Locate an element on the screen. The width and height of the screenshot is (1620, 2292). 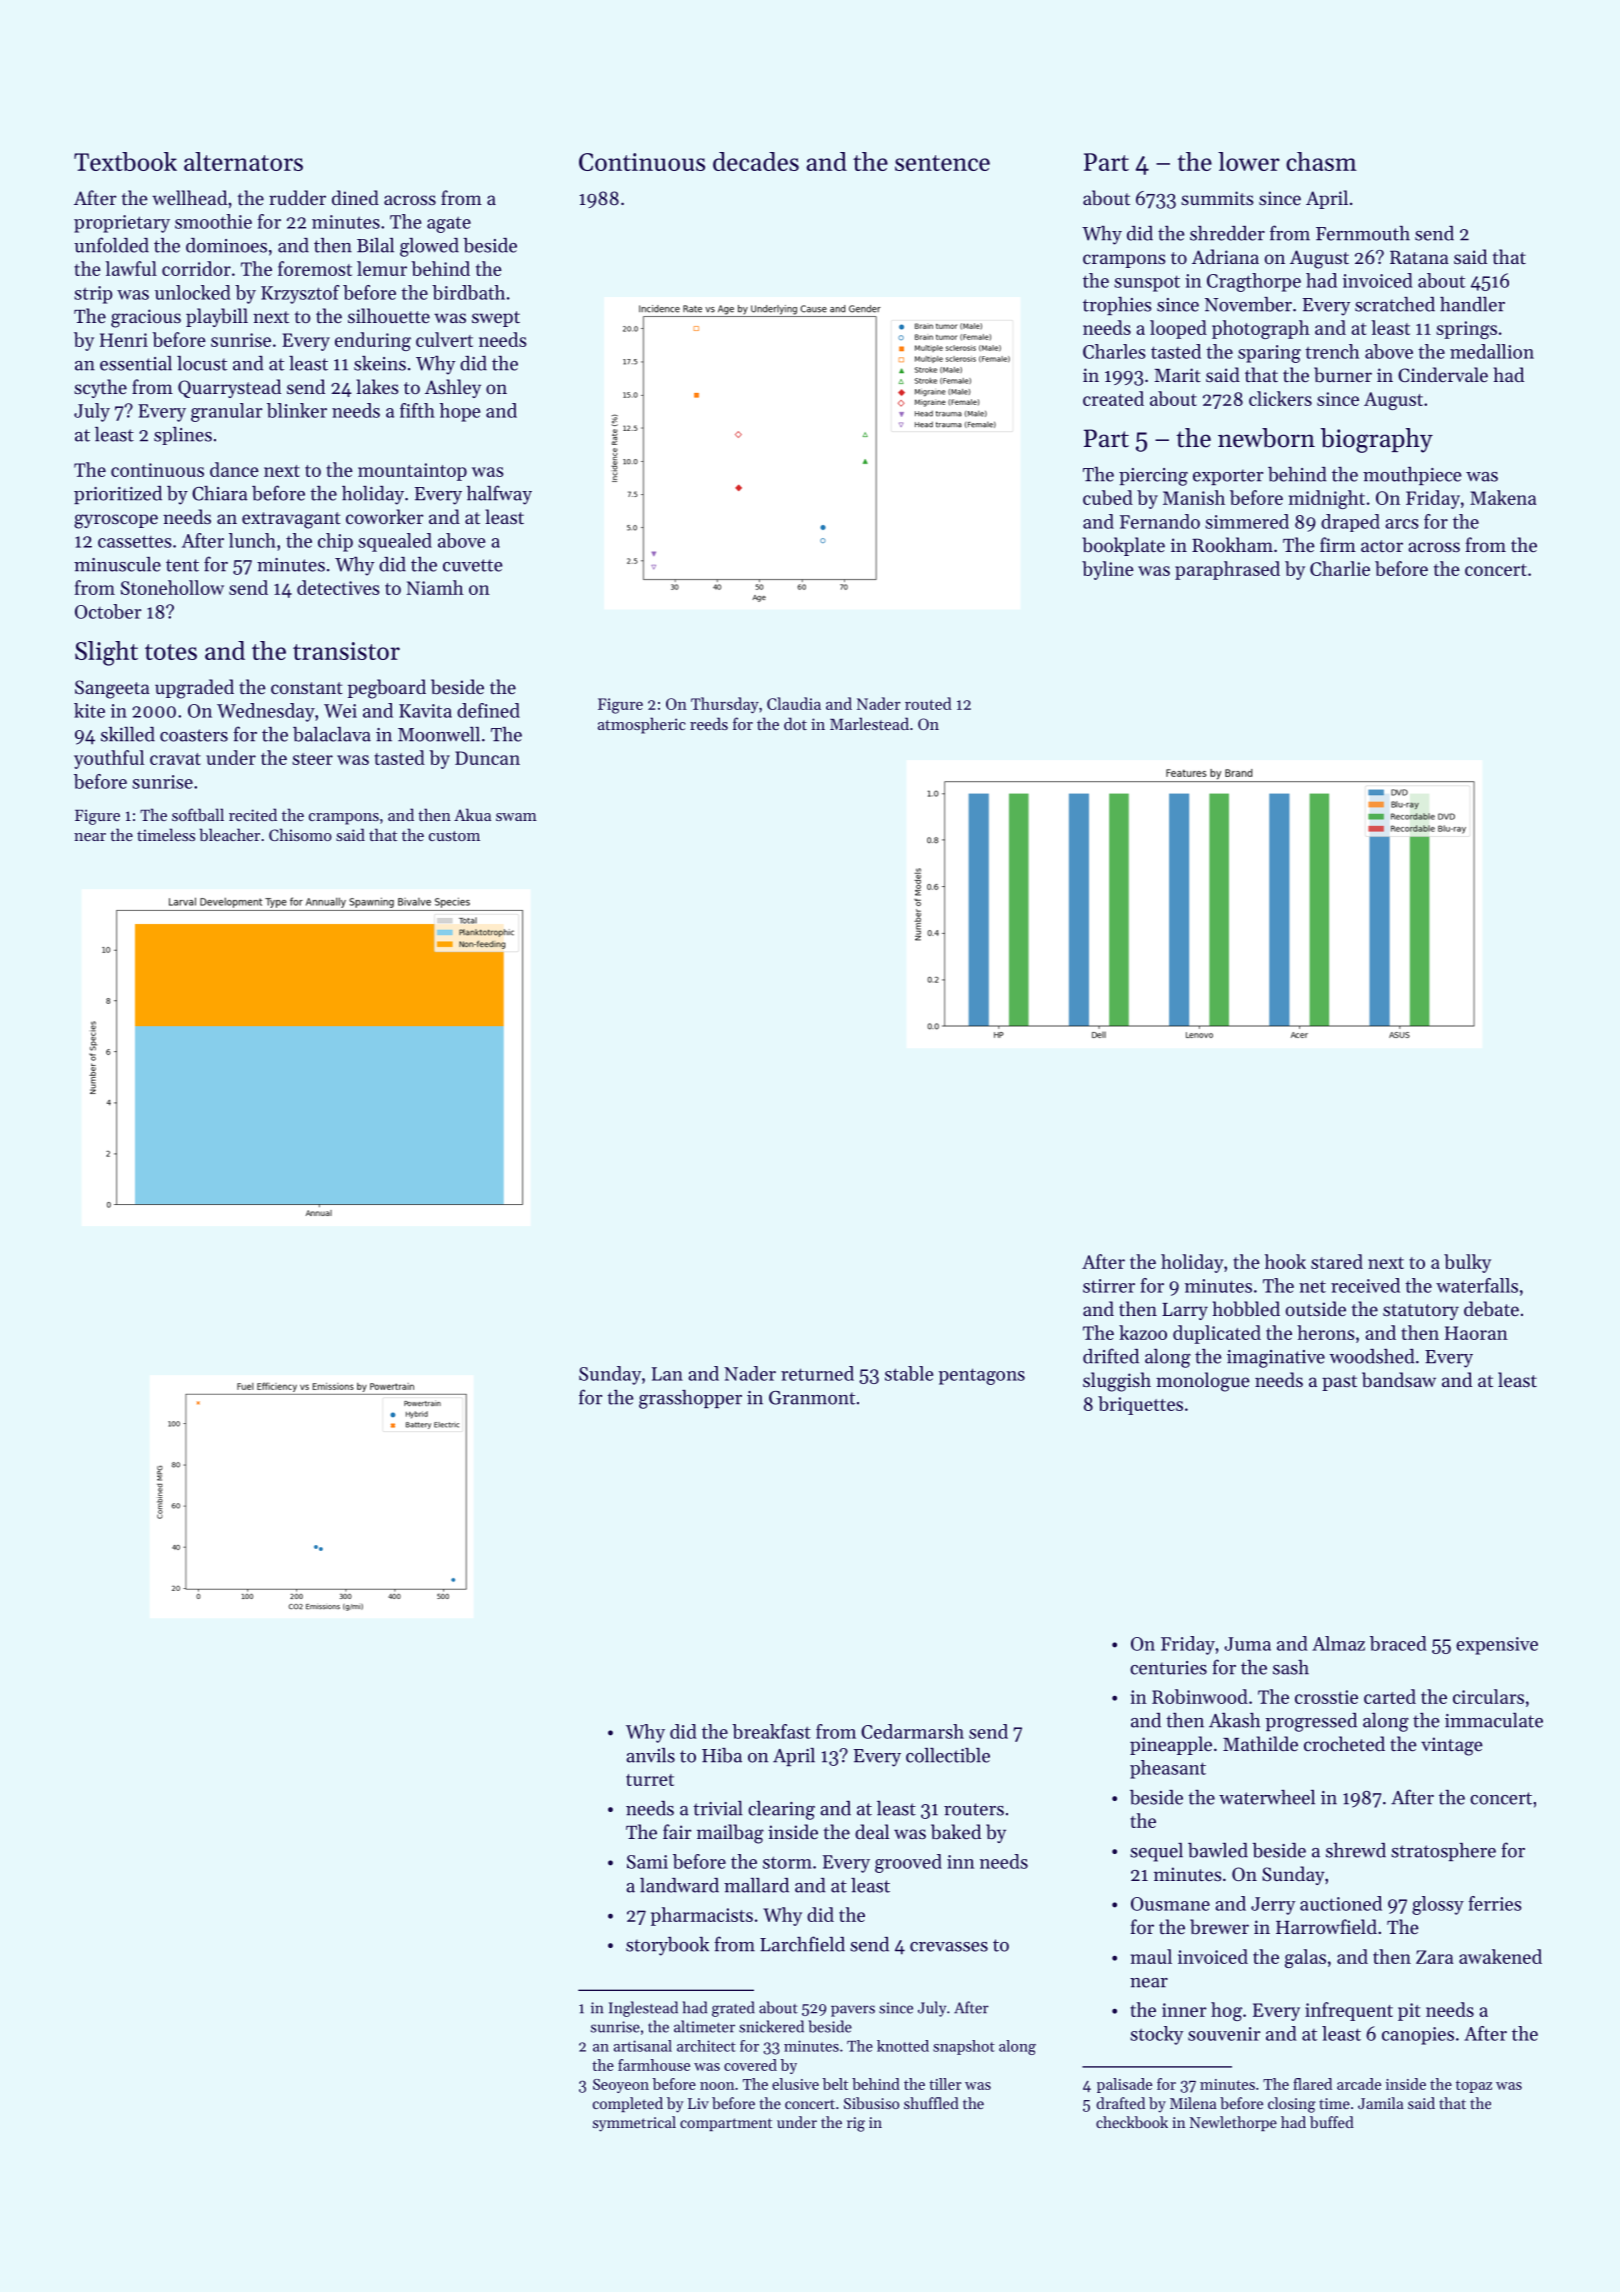
bulky is located at coordinates (1467, 1263).
